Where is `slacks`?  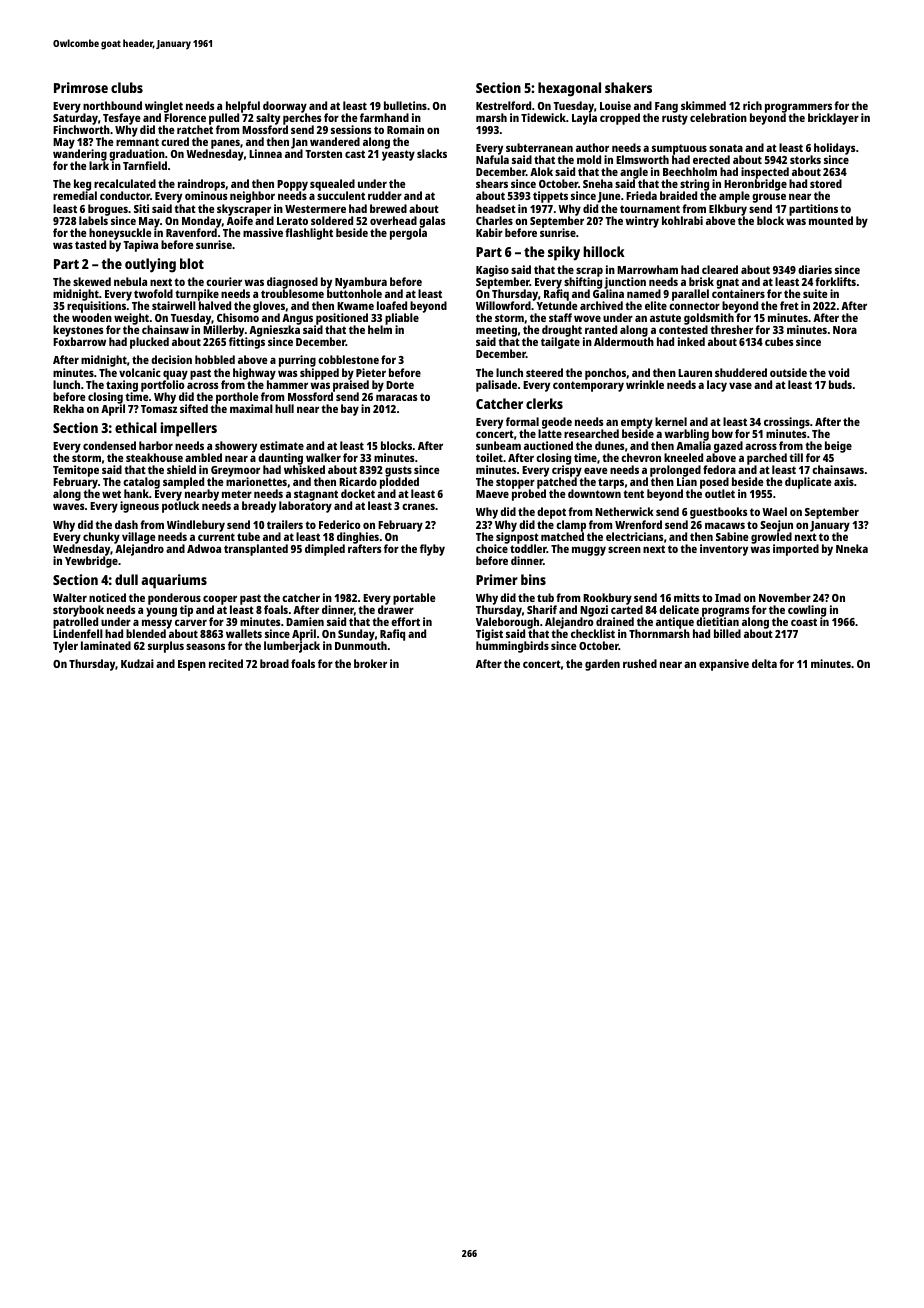 slacks is located at coordinates (432, 153).
